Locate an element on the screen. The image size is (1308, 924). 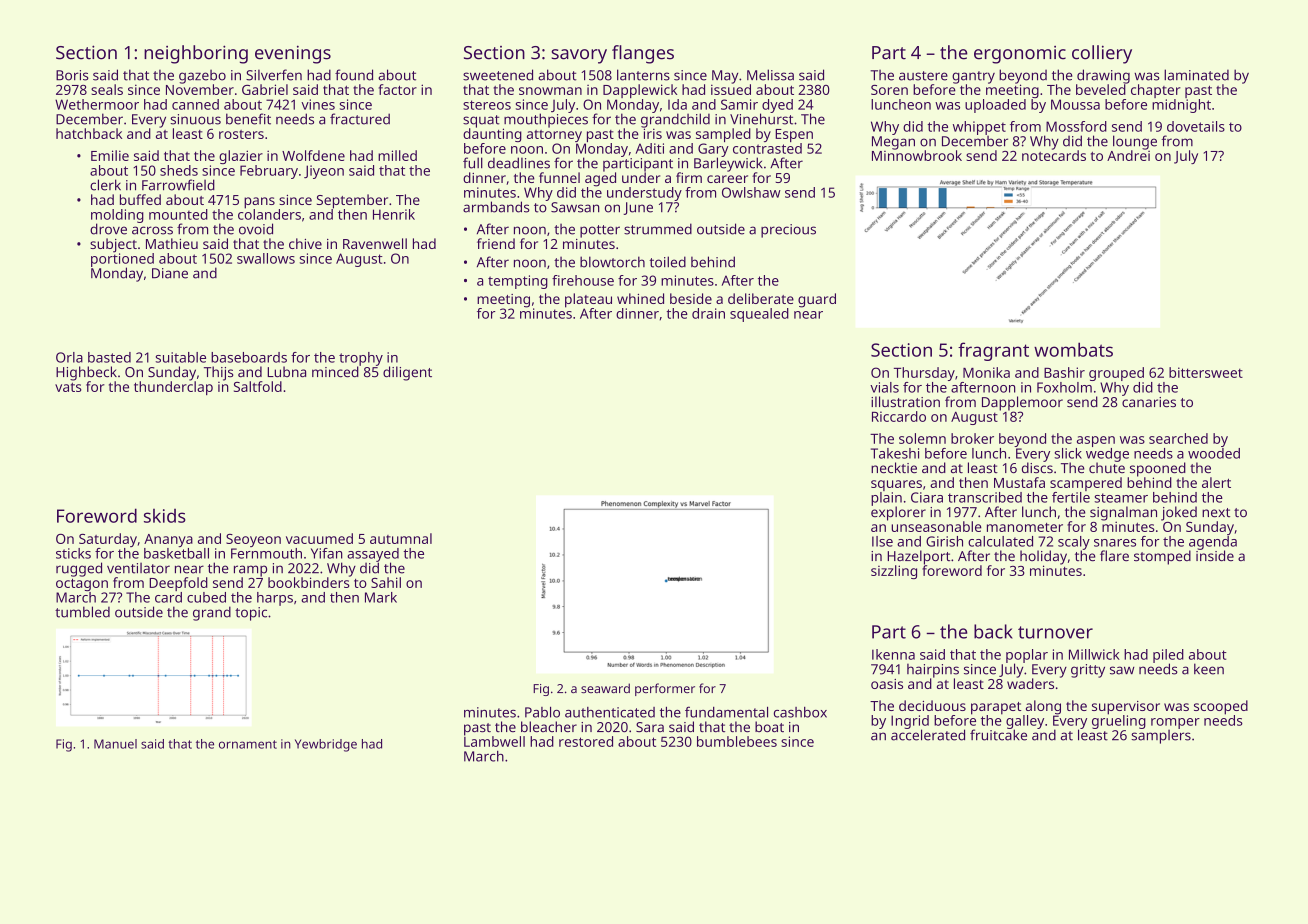
Lubna is located at coordinates (286, 371).
